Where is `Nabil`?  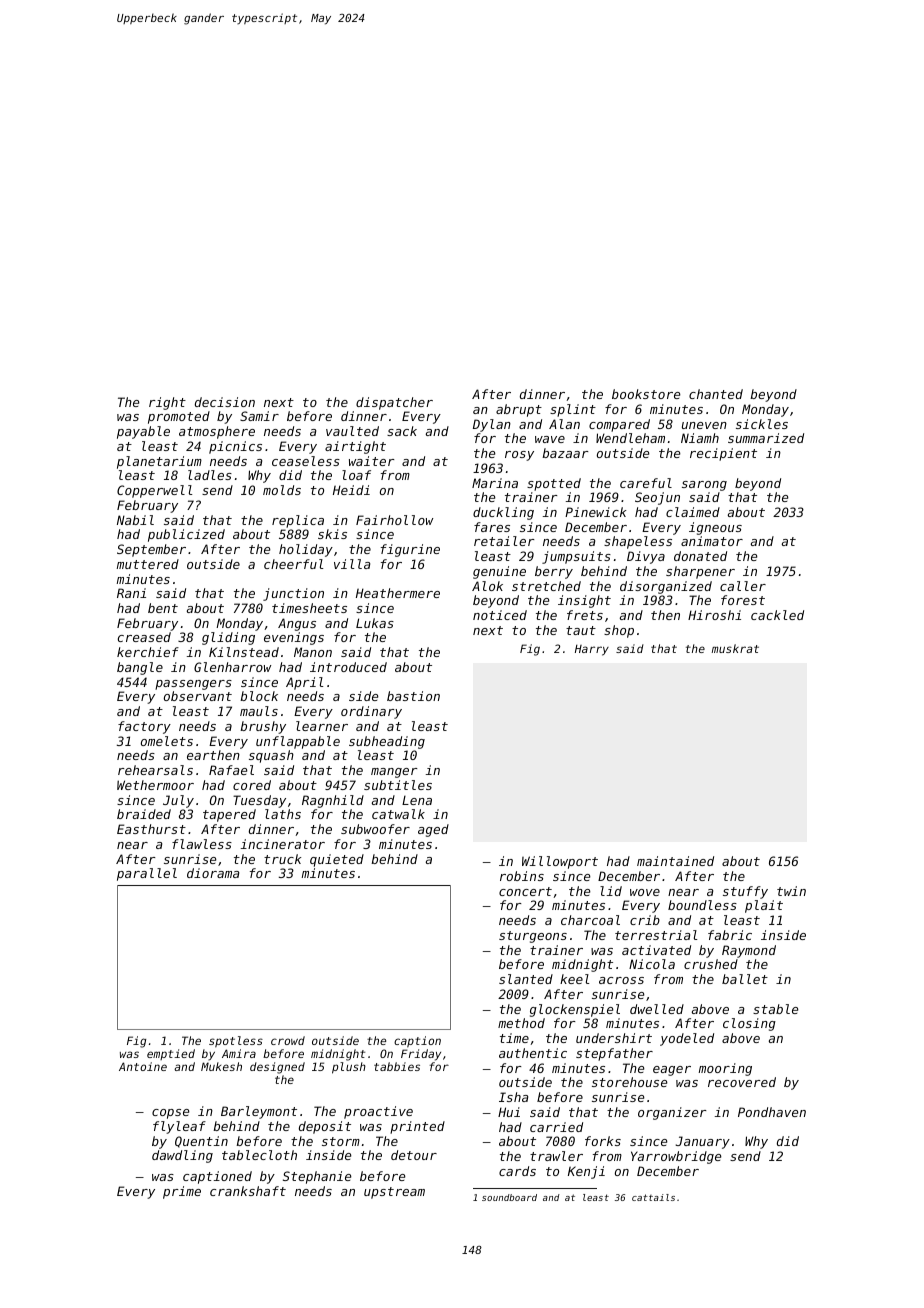 Nabil is located at coordinates (135, 520).
